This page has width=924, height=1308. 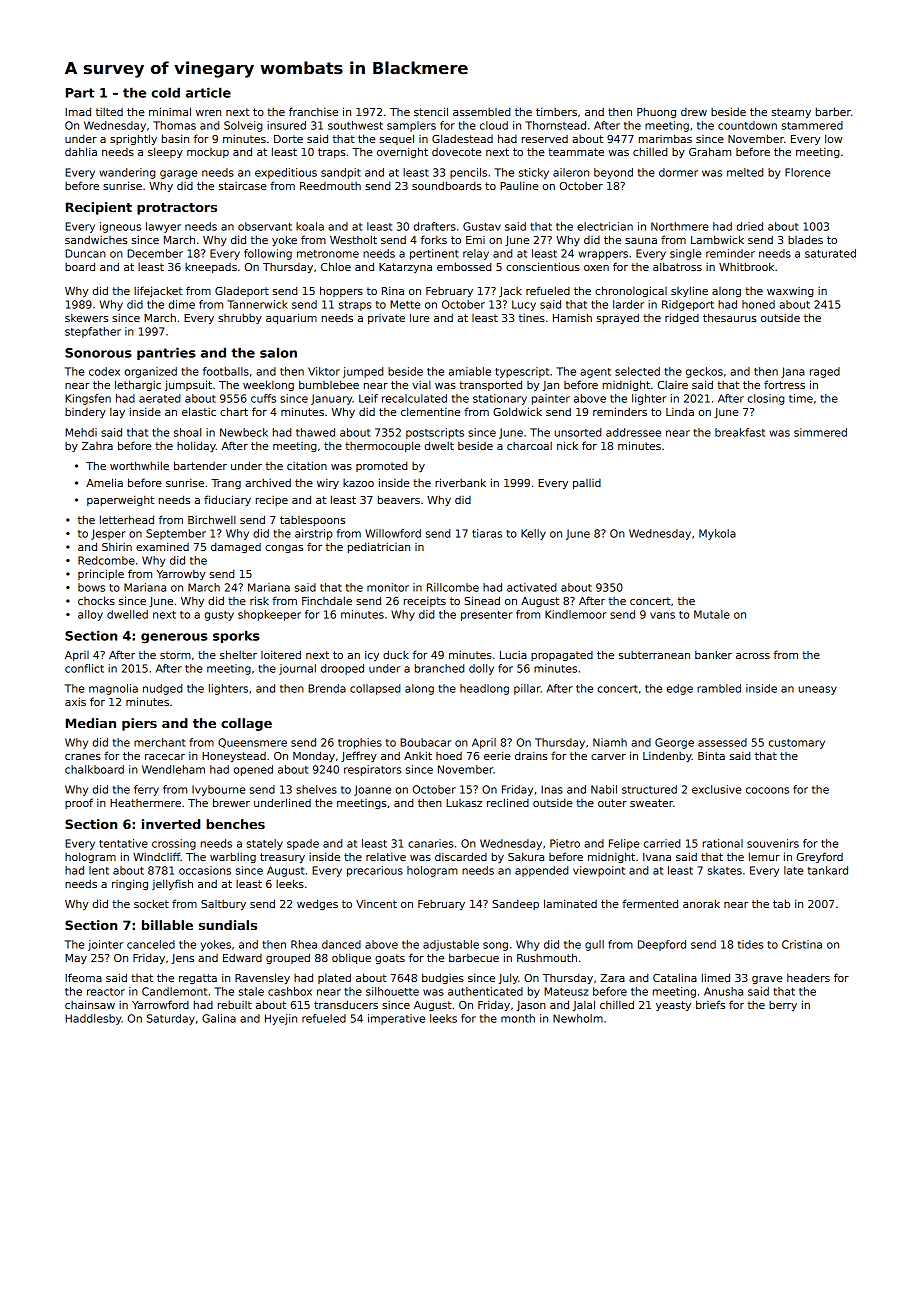 I want to click on tilted, so click(x=109, y=112).
